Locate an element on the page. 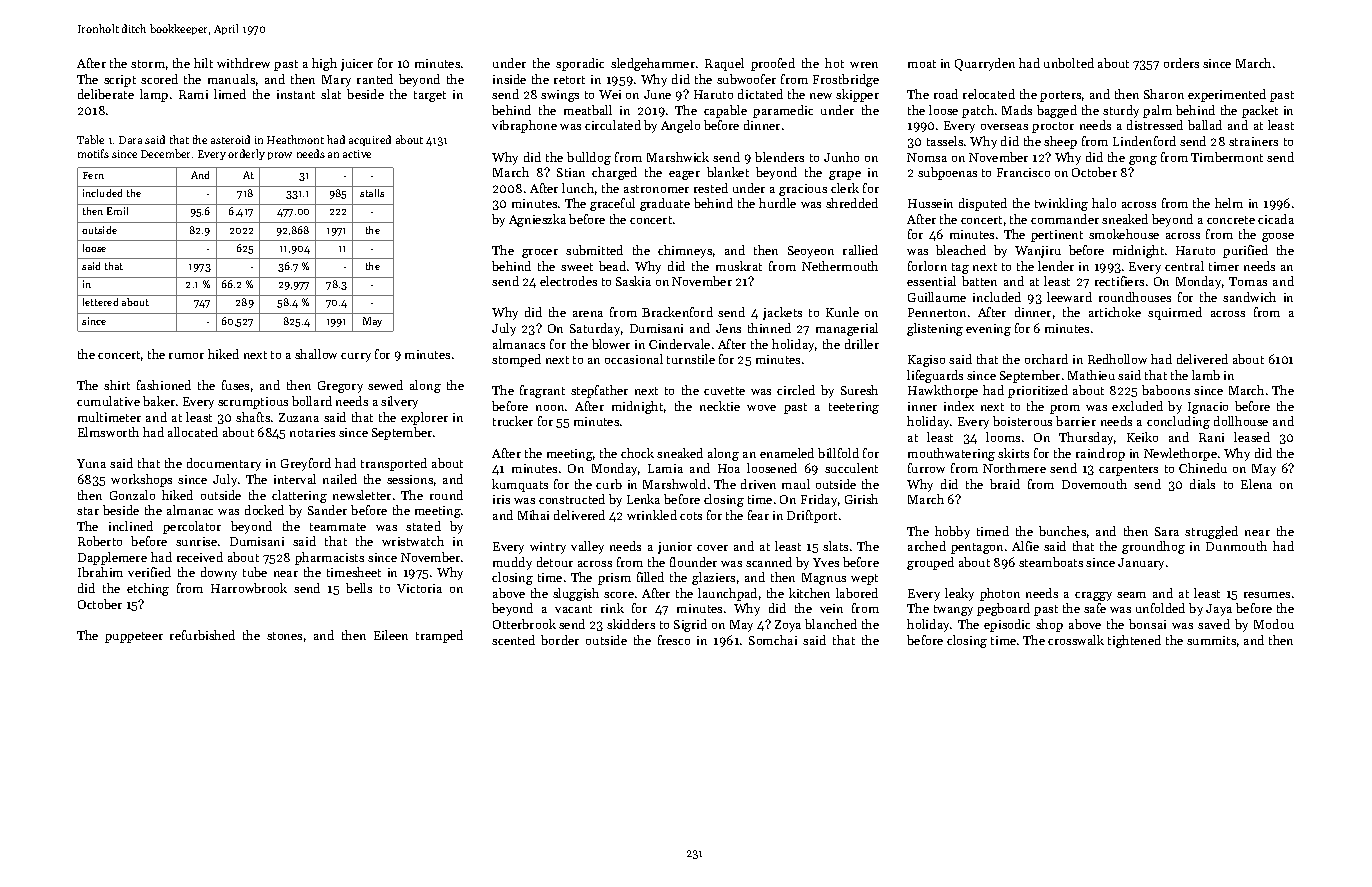  high is located at coordinates (324, 64).
